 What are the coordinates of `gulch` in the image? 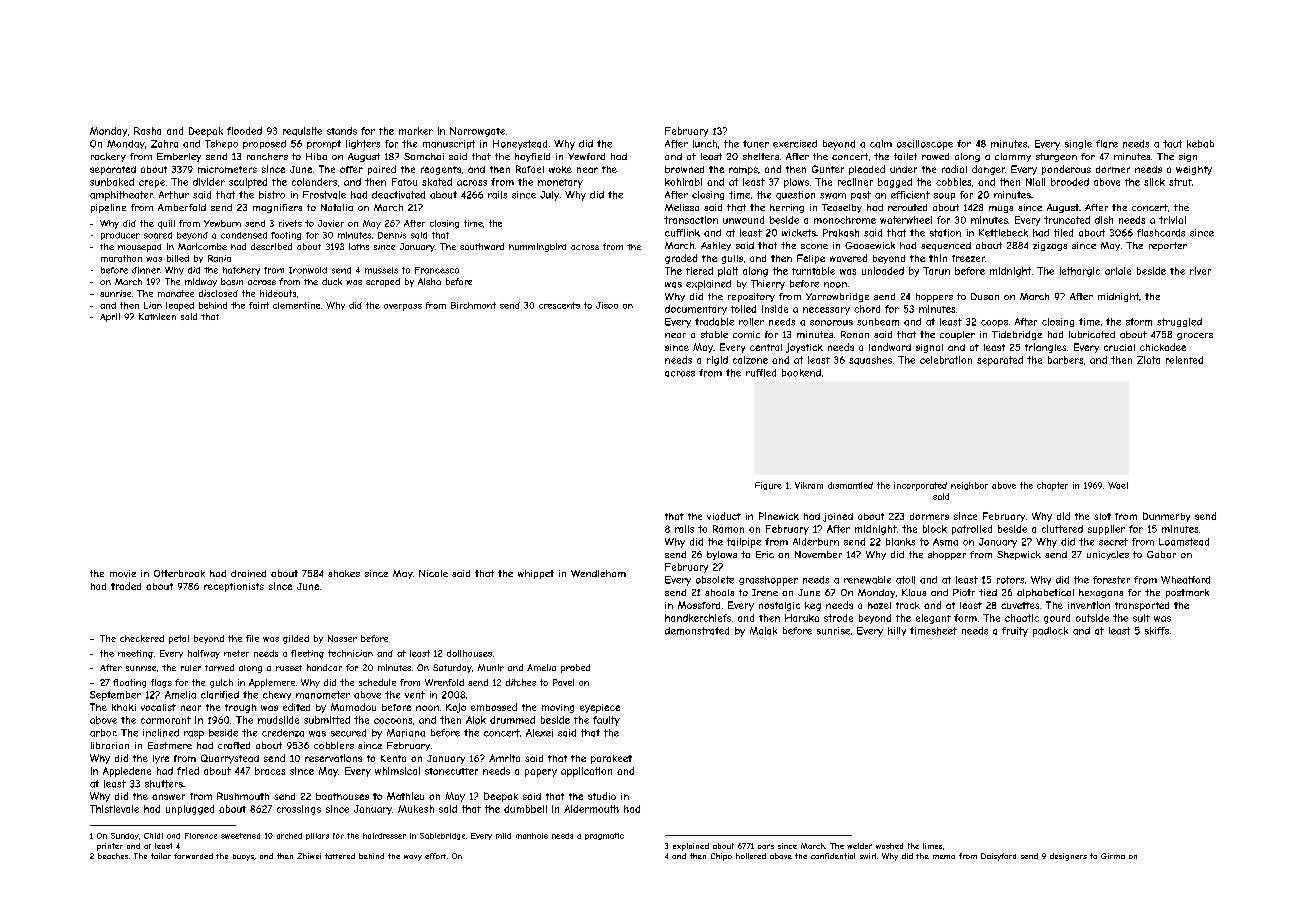 It's located at (221, 683).
